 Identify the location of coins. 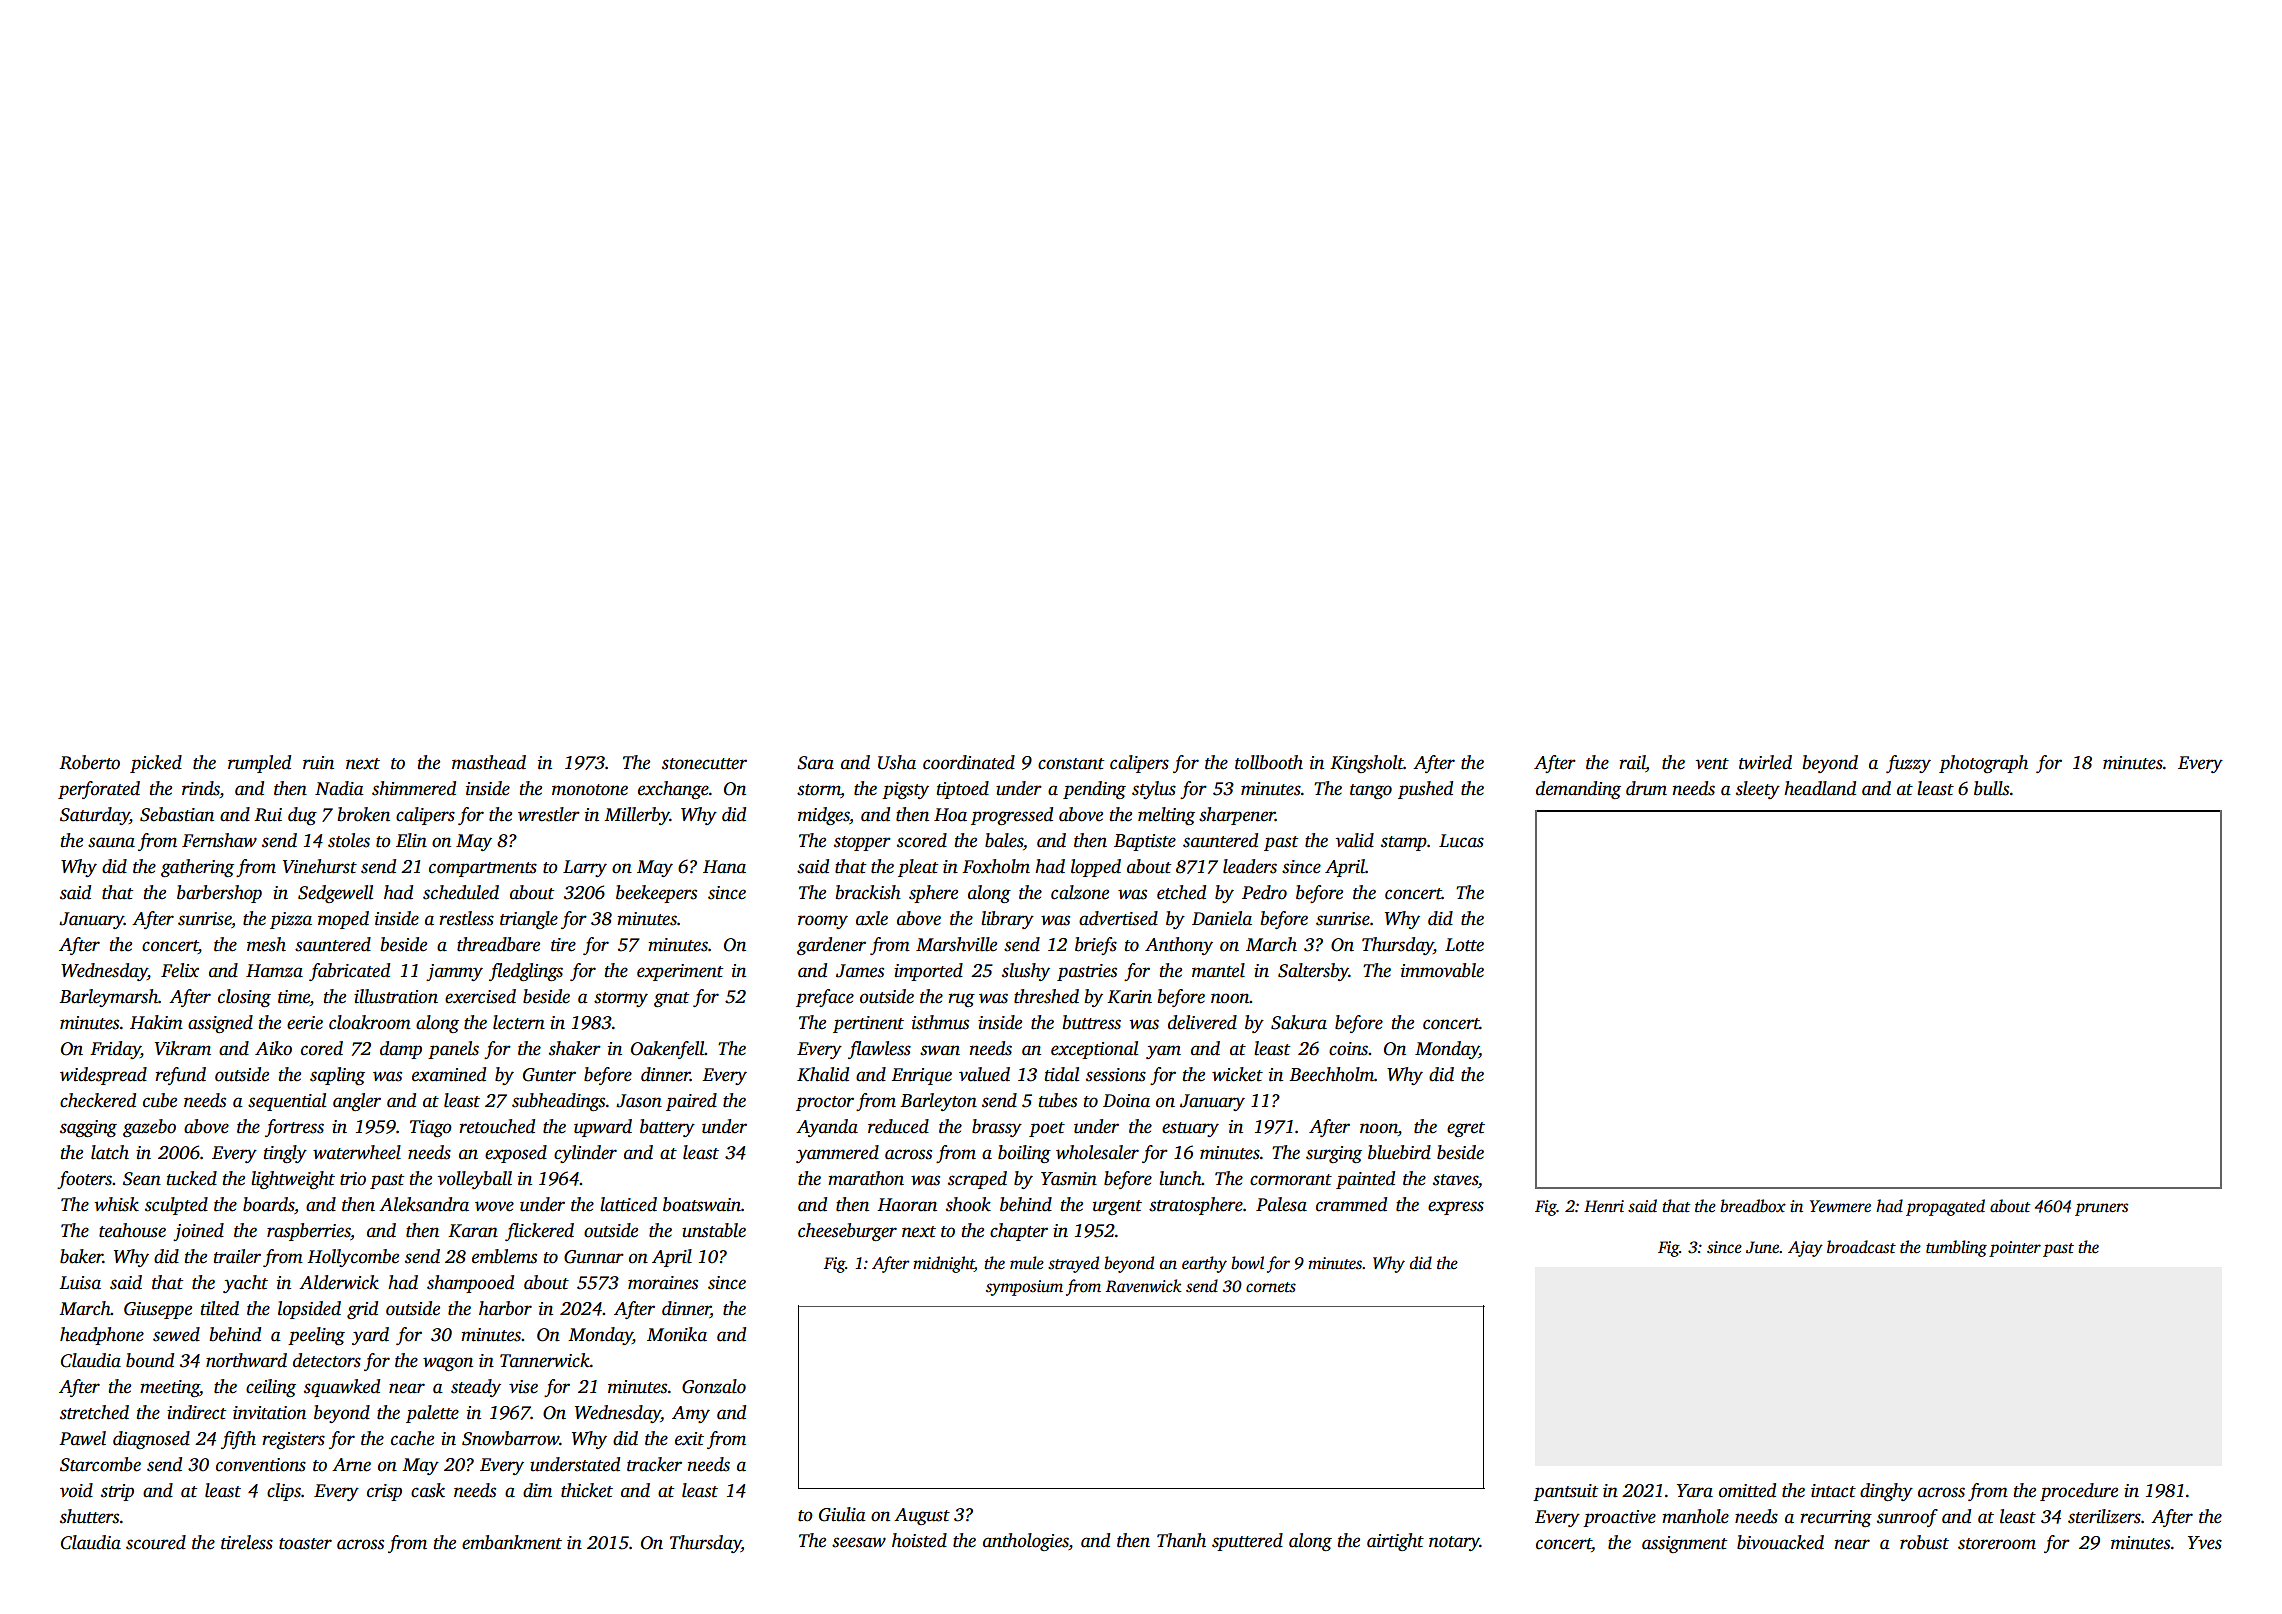
(1348, 1049).
